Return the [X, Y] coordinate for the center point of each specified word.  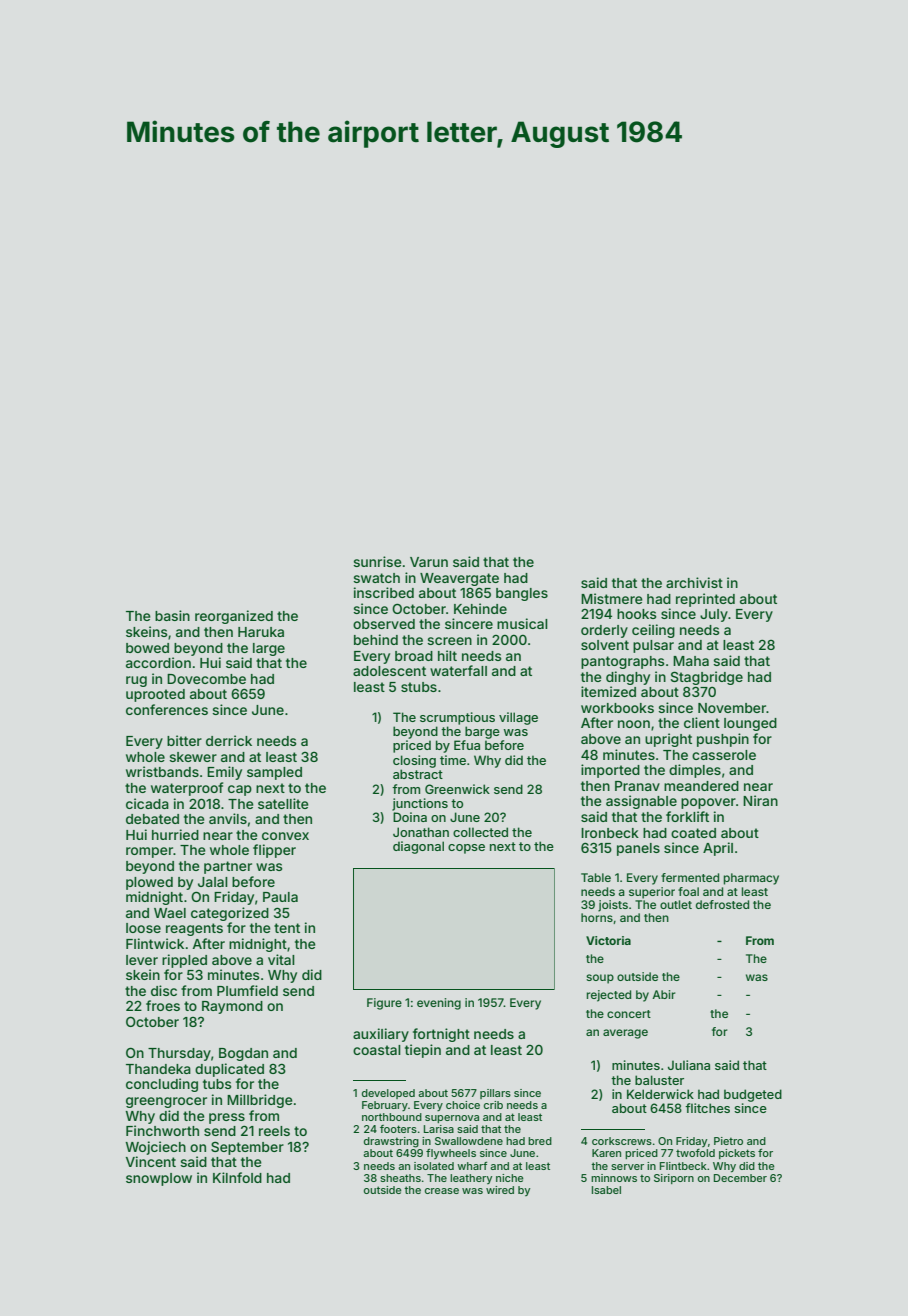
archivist [694, 582]
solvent [605, 645]
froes [163, 1005]
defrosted [722, 904]
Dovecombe [206, 679]
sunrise [377, 561]
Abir [664, 994]
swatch [376, 578]
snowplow [159, 1179]
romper [149, 852]
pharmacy [751, 879]
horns [597, 917]
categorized [230, 914]
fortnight [441, 1035]
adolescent [389, 671]
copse [466, 849]
